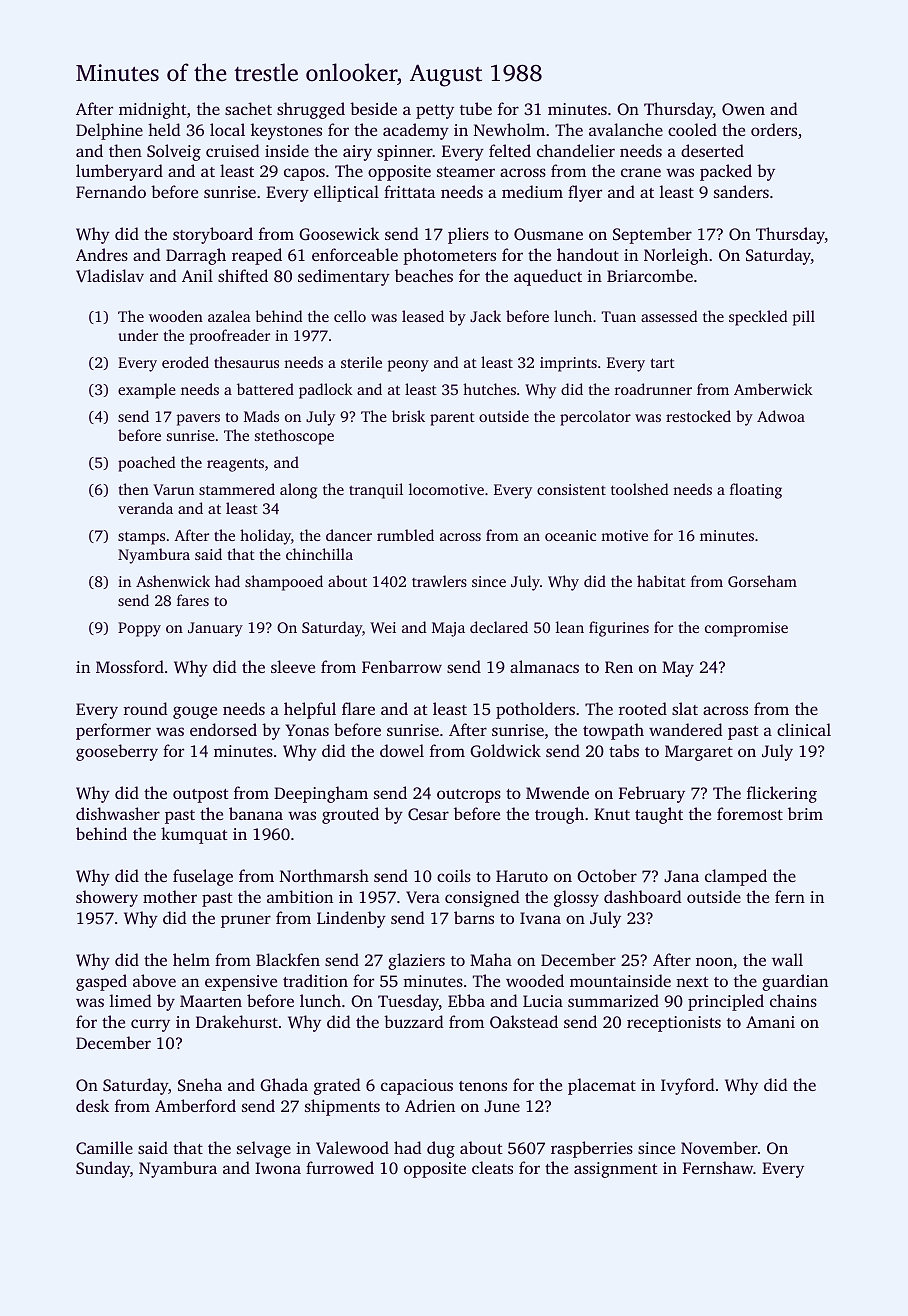 The width and height of the image is (908, 1316). Describe the element at coordinates (233, 150) in the image. I see `cruised` at that location.
